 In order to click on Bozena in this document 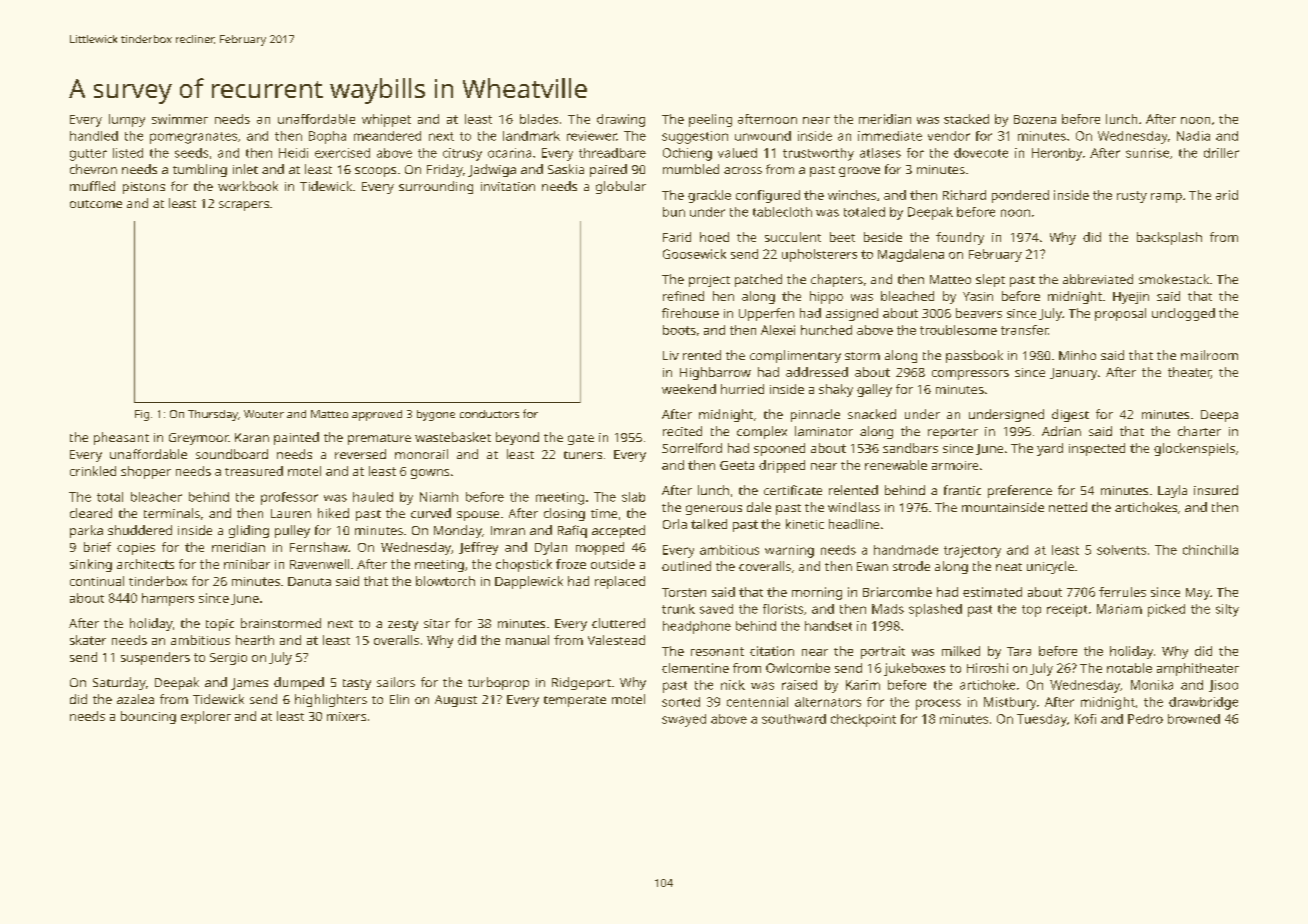, I will do `click(1035, 119)`.
